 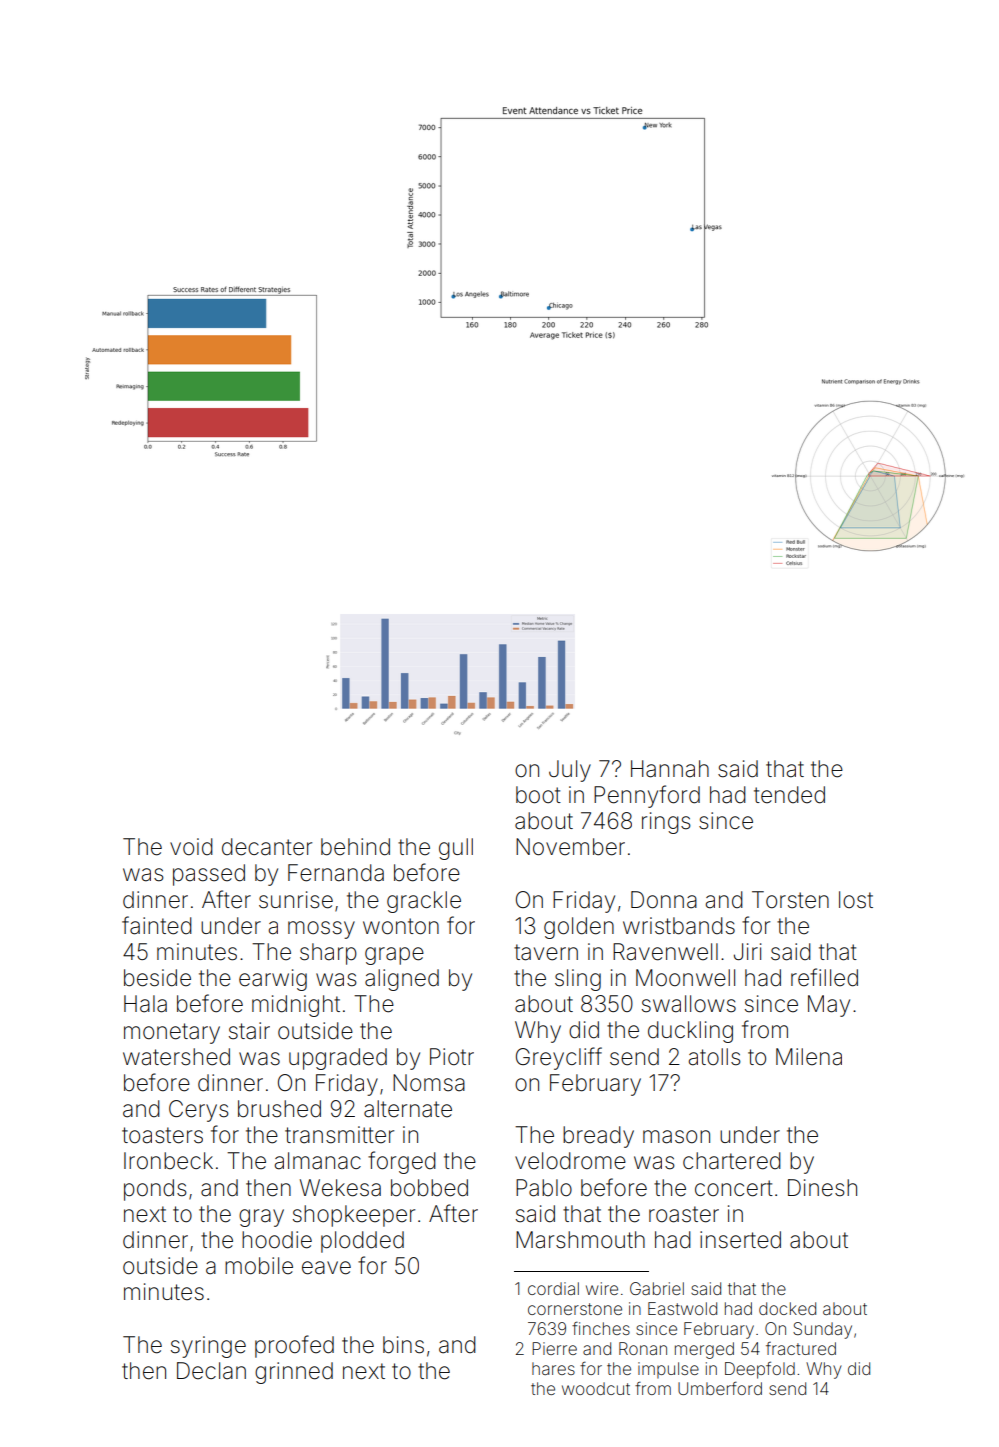 I want to click on void, so click(x=191, y=846).
